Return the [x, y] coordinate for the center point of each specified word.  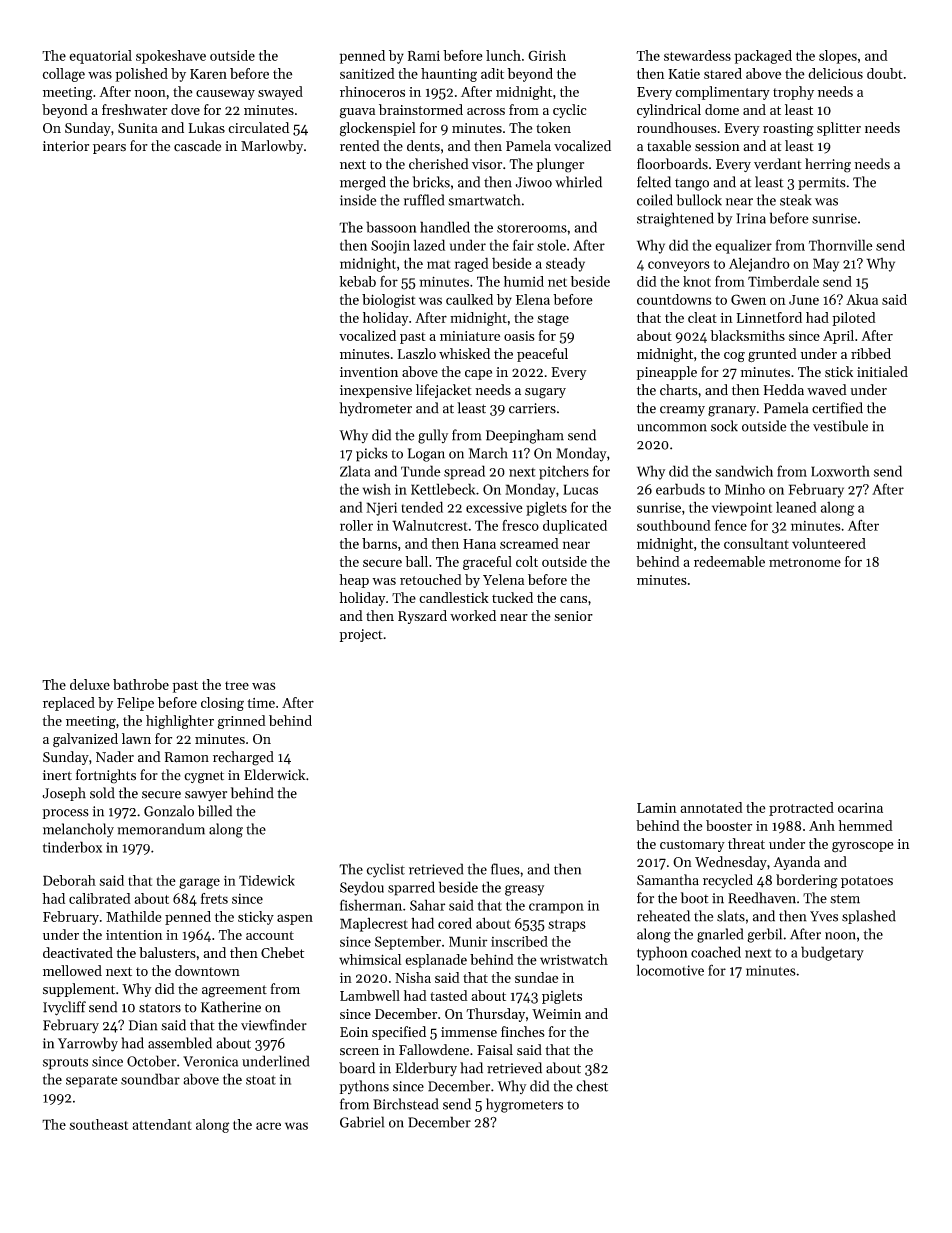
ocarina [860, 808]
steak [796, 200]
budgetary [832, 953]
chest [592, 1086]
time [261, 703]
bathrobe [141, 684]
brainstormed [421, 109]
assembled [180, 1043]
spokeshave [171, 57]
